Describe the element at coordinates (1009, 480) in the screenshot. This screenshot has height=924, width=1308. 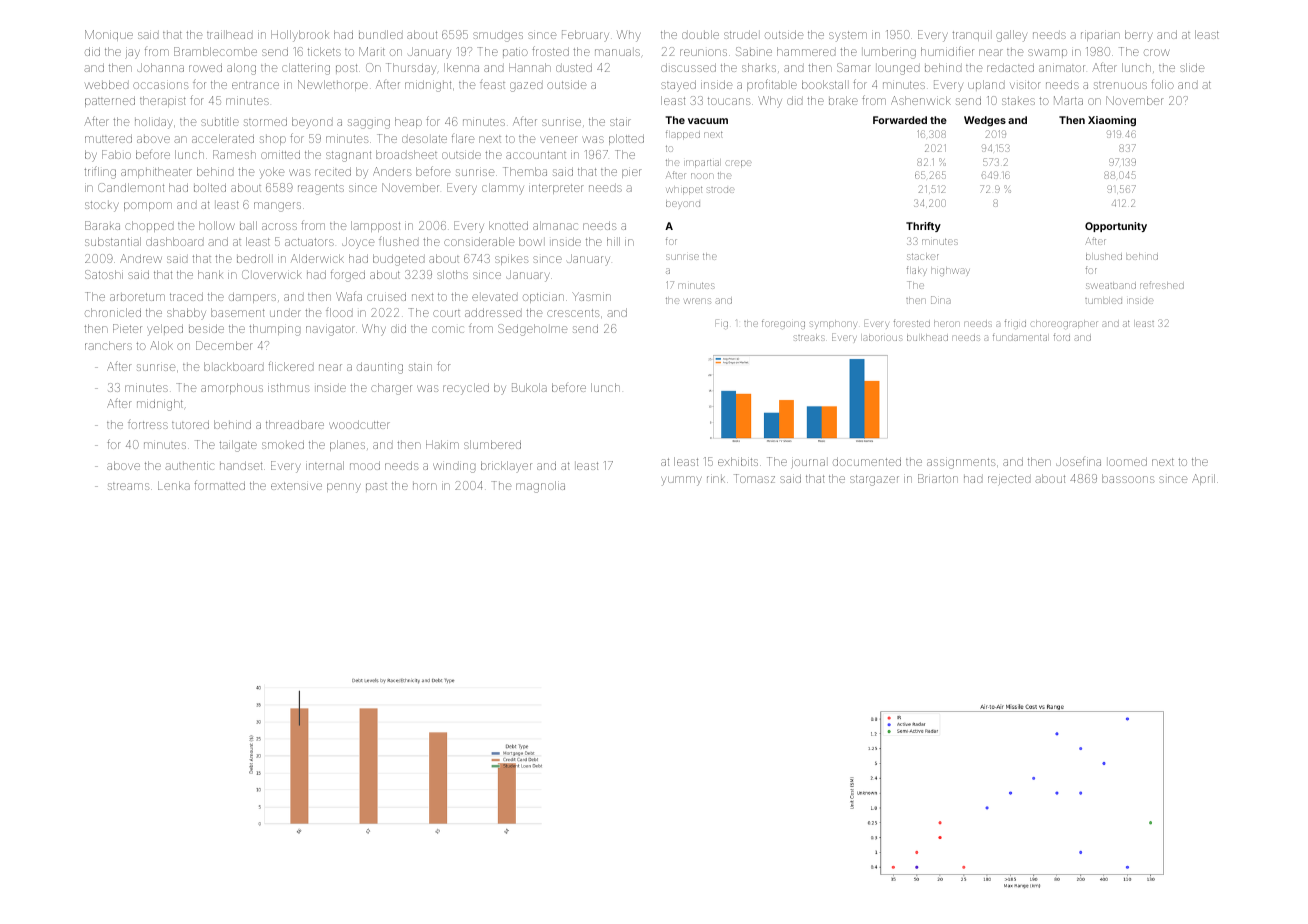
I see `rejected` at that location.
